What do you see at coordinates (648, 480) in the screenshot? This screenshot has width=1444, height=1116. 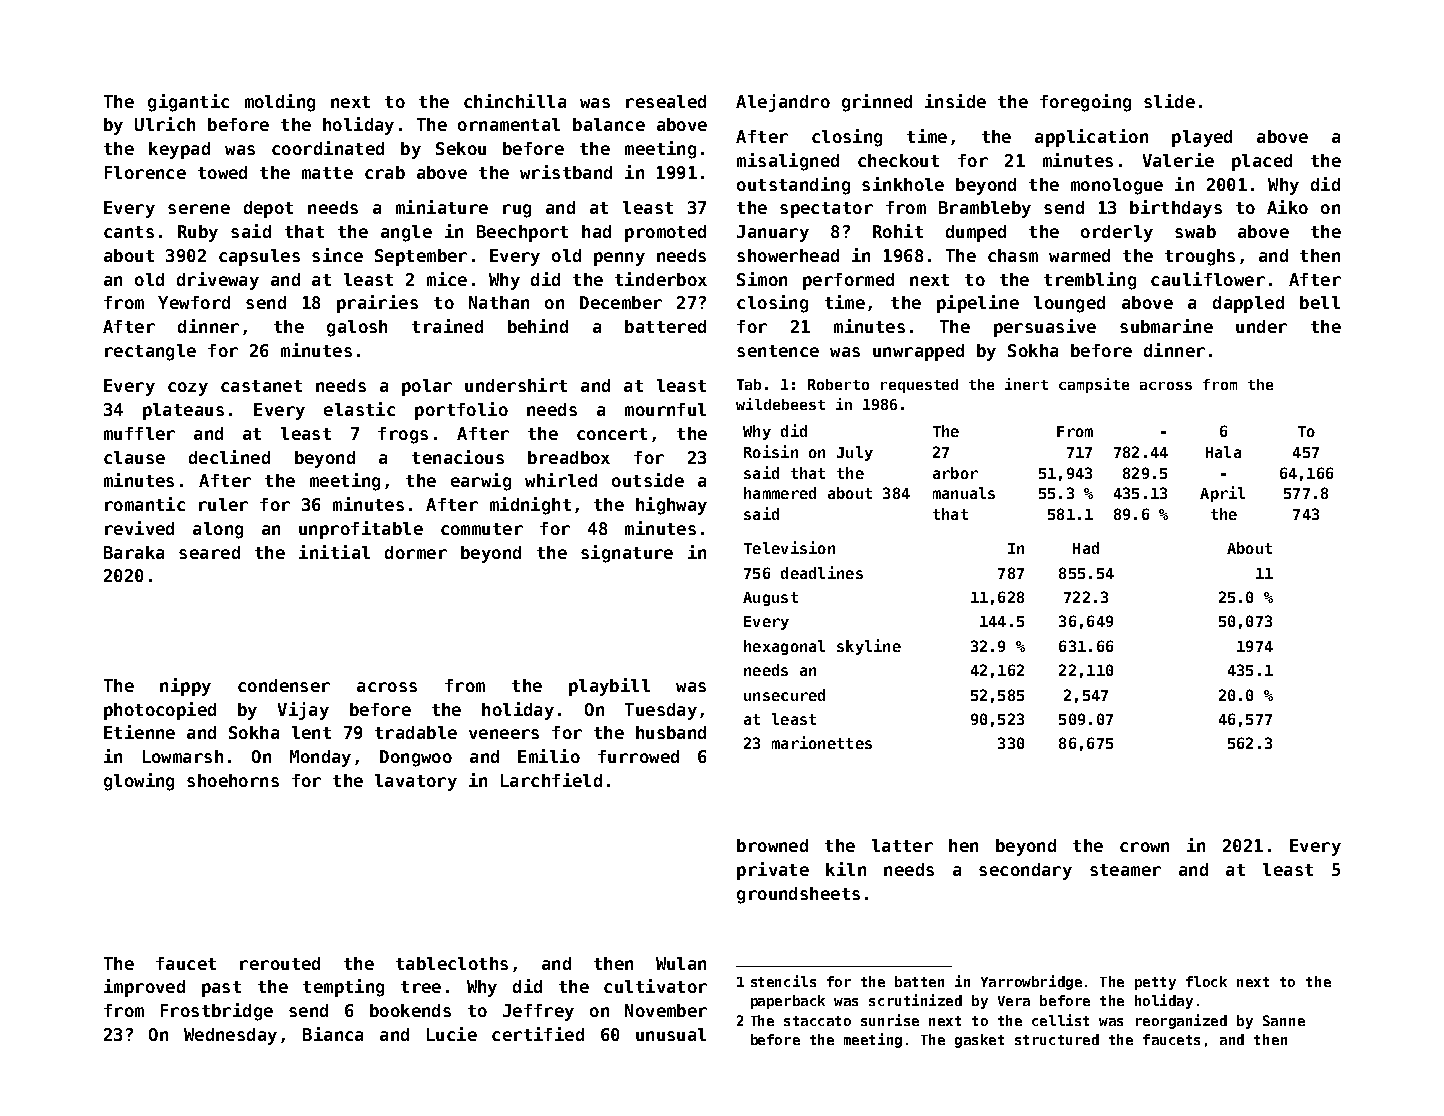 I see `outside` at bounding box center [648, 480].
